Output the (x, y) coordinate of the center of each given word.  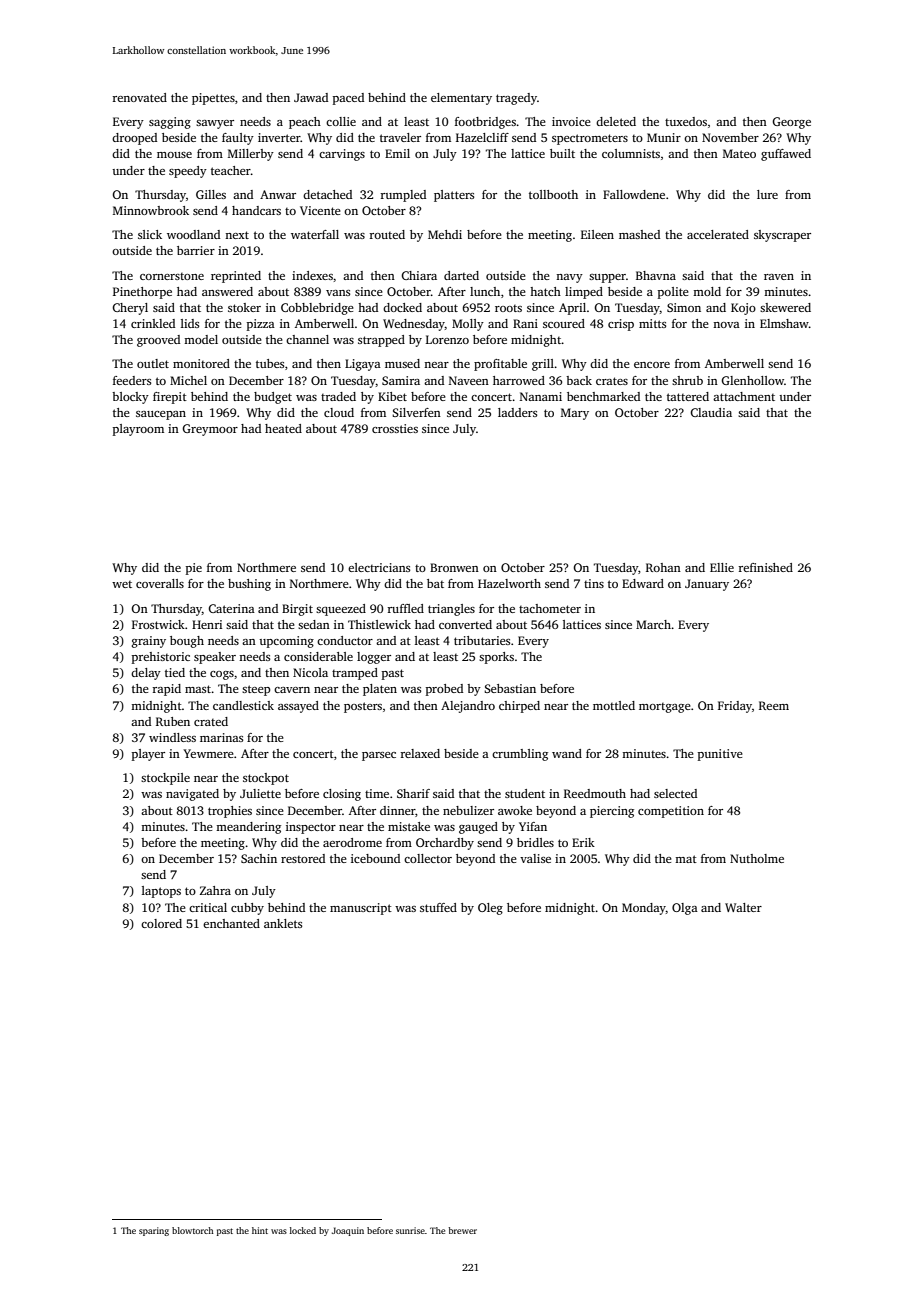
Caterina (231, 608)
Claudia (711, 412)
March (653, 624)
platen (380, 690)
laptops (161, 892)
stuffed (438, 907)
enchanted (231, 923)
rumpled (403, 196)
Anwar (278, 194)
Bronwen (454, 567)
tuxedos (686, 121)
